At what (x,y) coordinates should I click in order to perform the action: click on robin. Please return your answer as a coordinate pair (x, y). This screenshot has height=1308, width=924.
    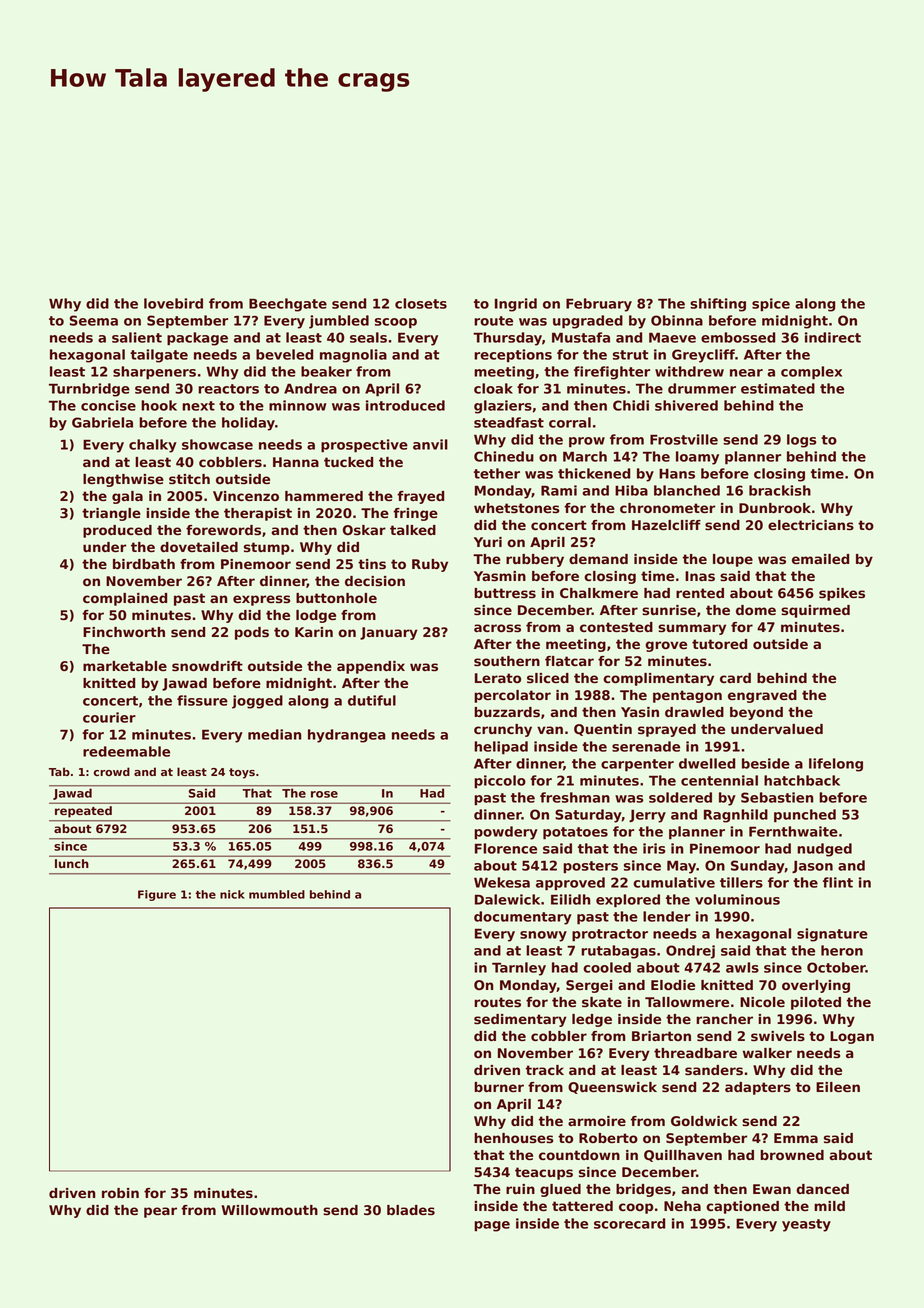
    Looking at the image, I should click on (120, 1193).
